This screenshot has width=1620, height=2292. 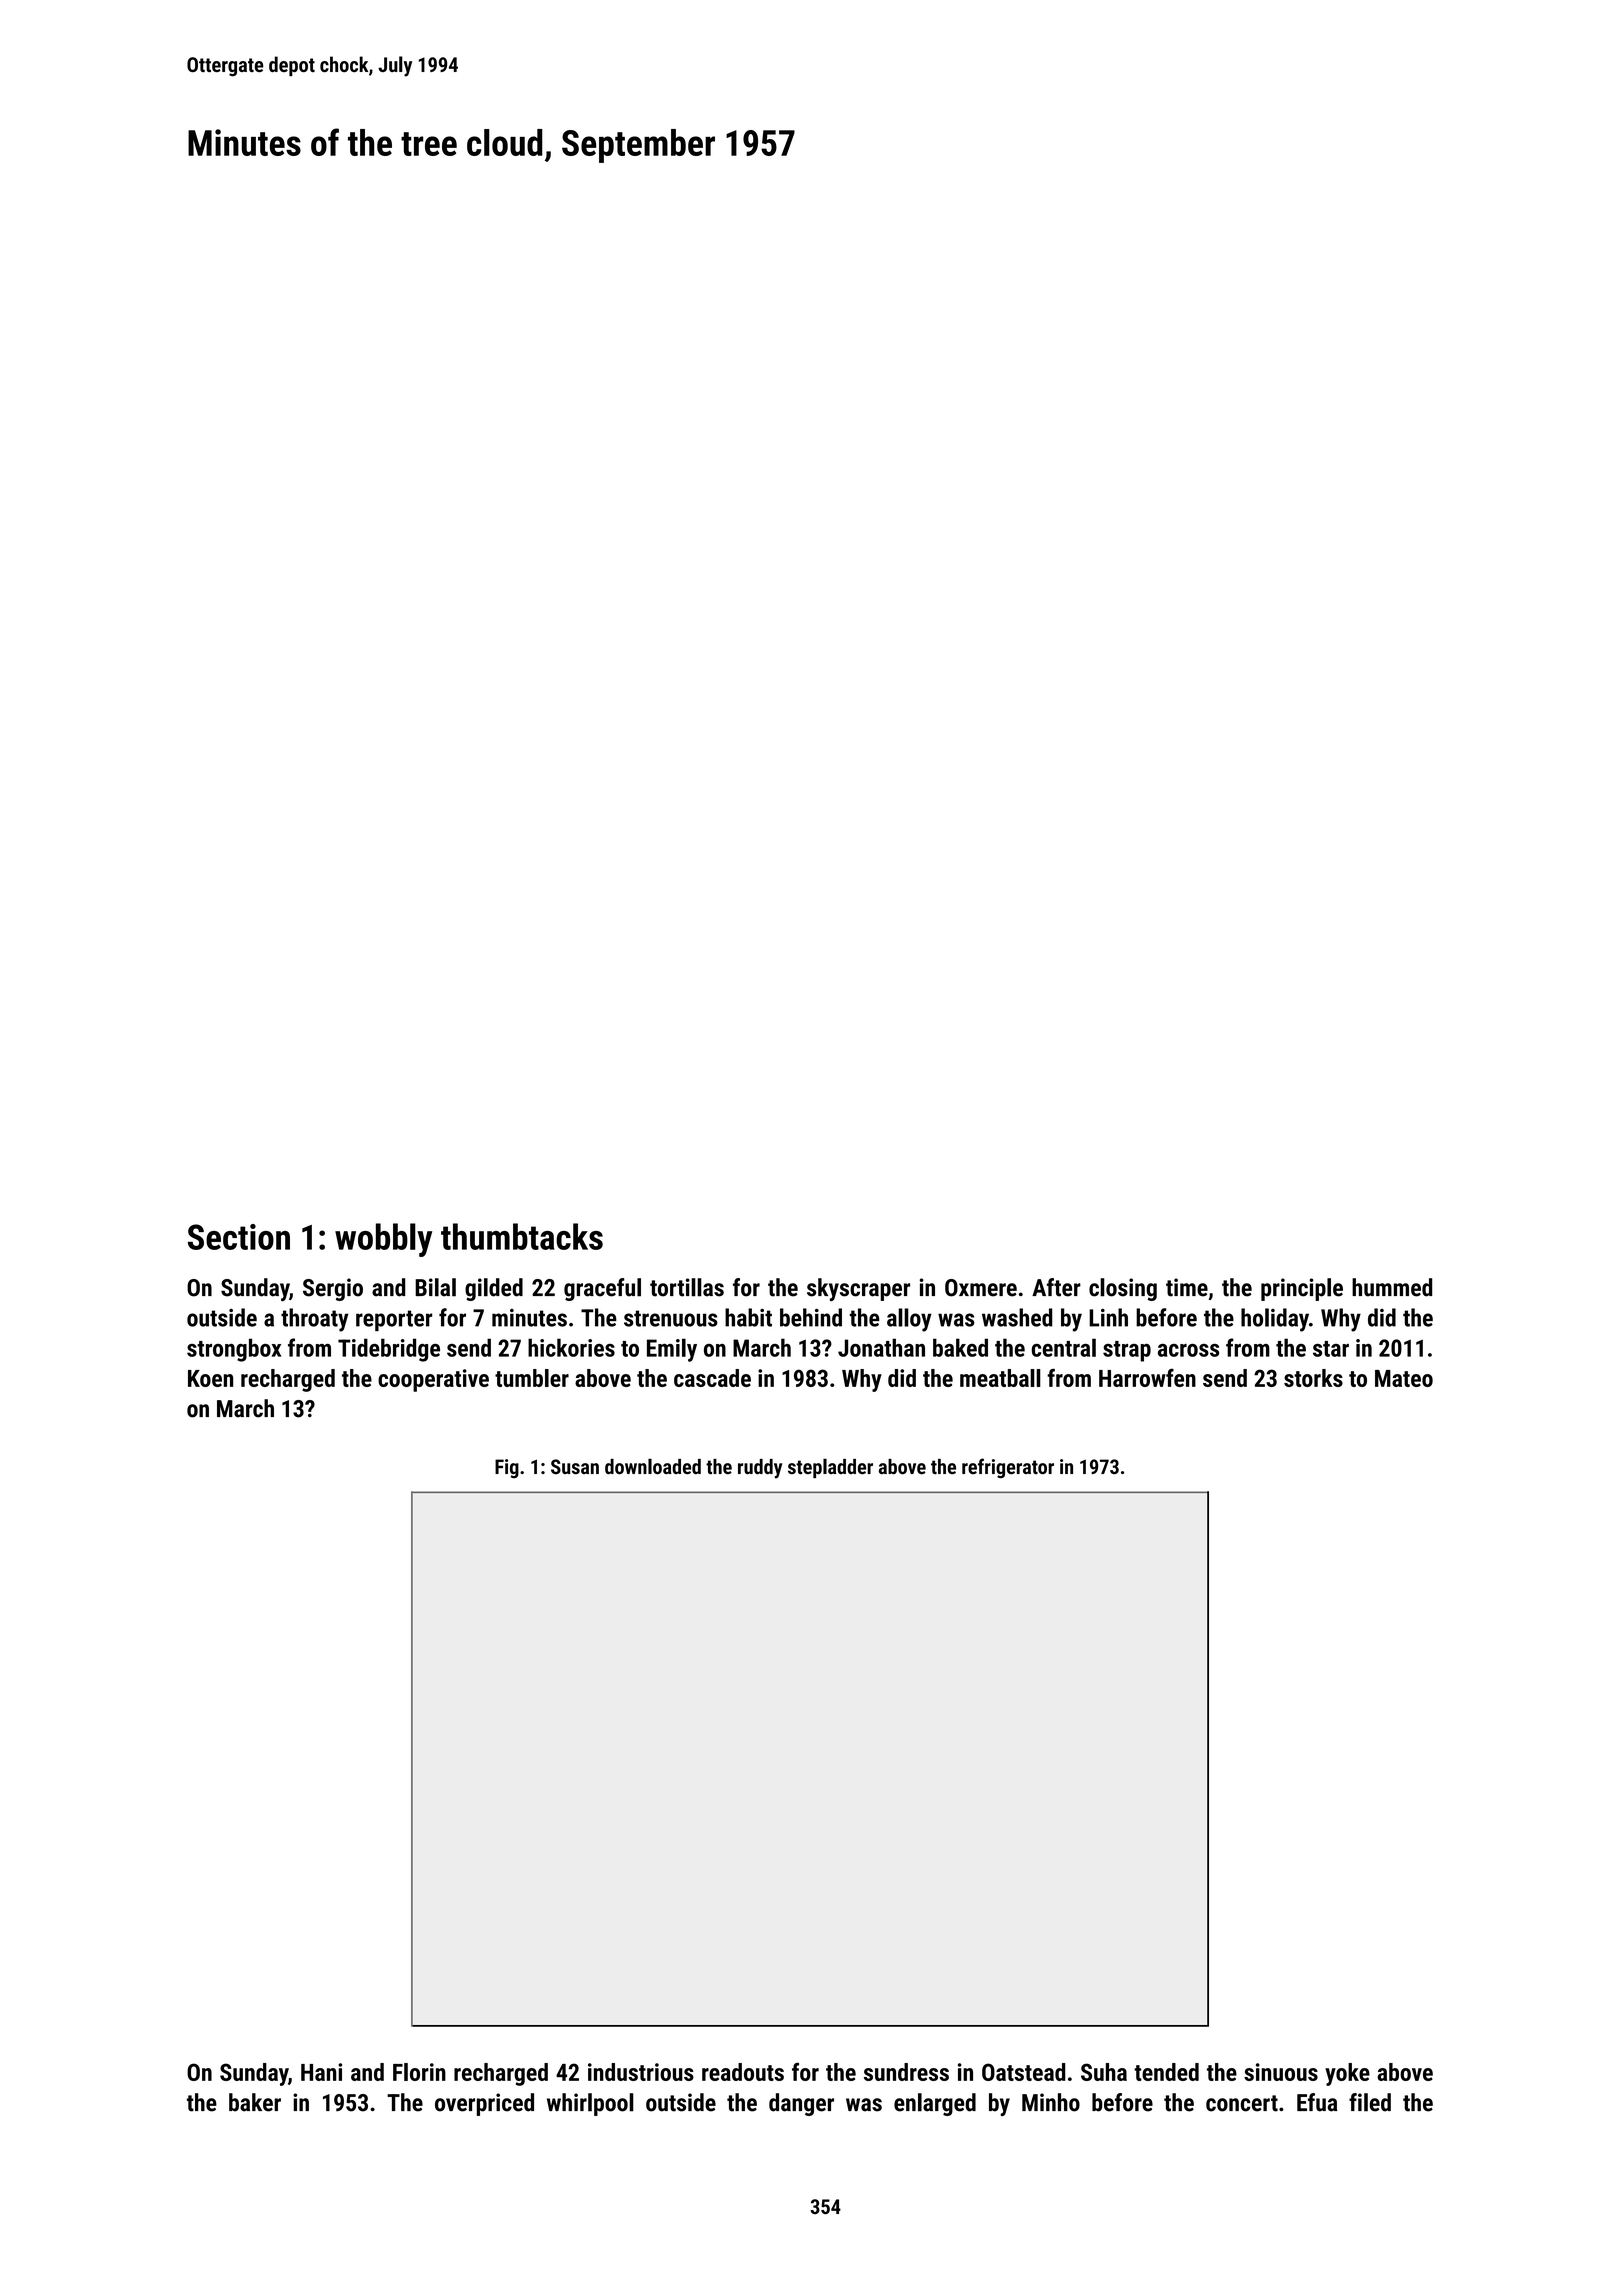 What do you see at coordinates (1281, 2072) in the screenshot?
I see `sinuous` at bounding box center [1281, 2072].
